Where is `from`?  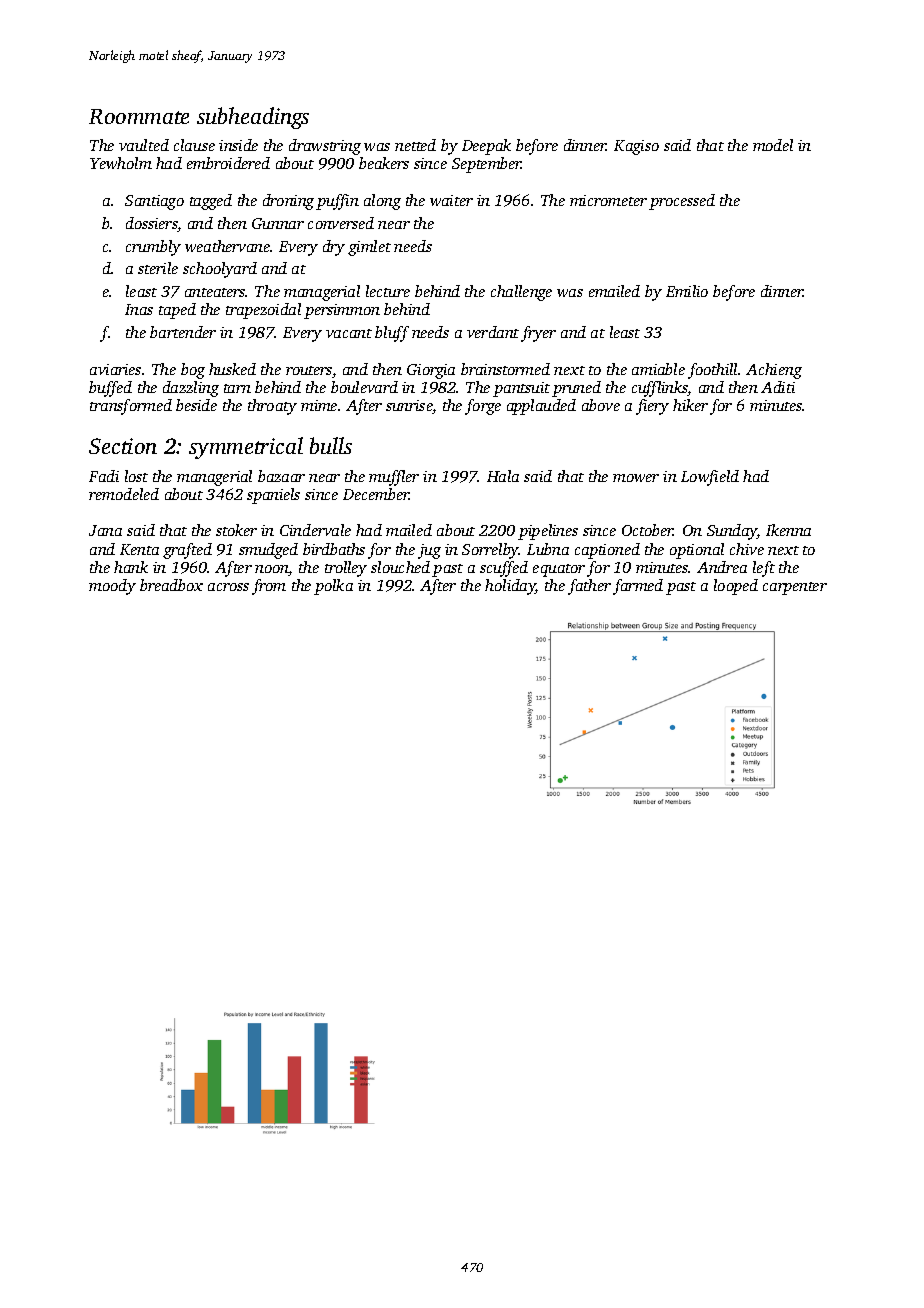 from is located at coordinates (269, 587).
